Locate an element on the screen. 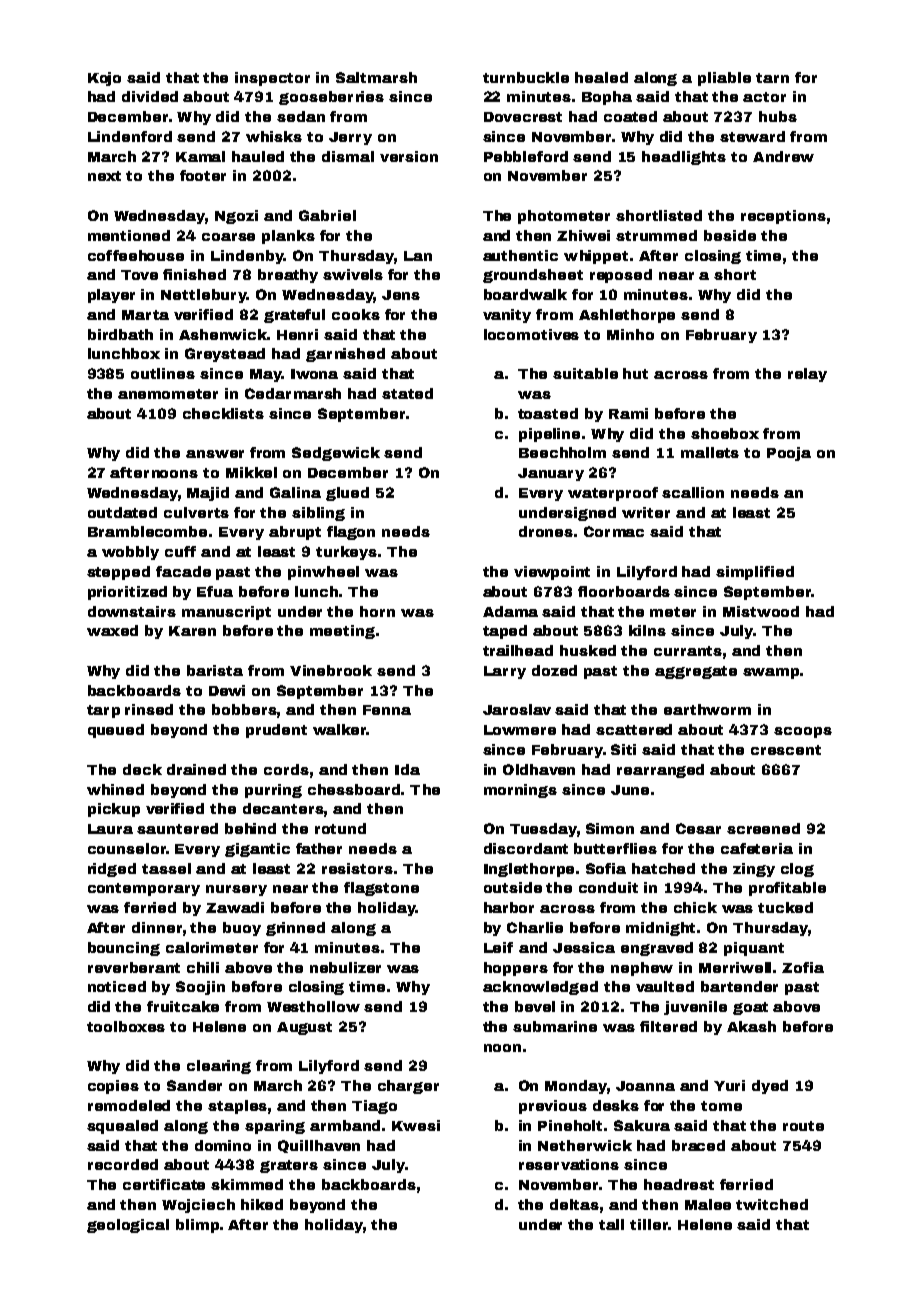 This screenshot has height=1308, width=924. previous is located at coordinates (553, 1107).
